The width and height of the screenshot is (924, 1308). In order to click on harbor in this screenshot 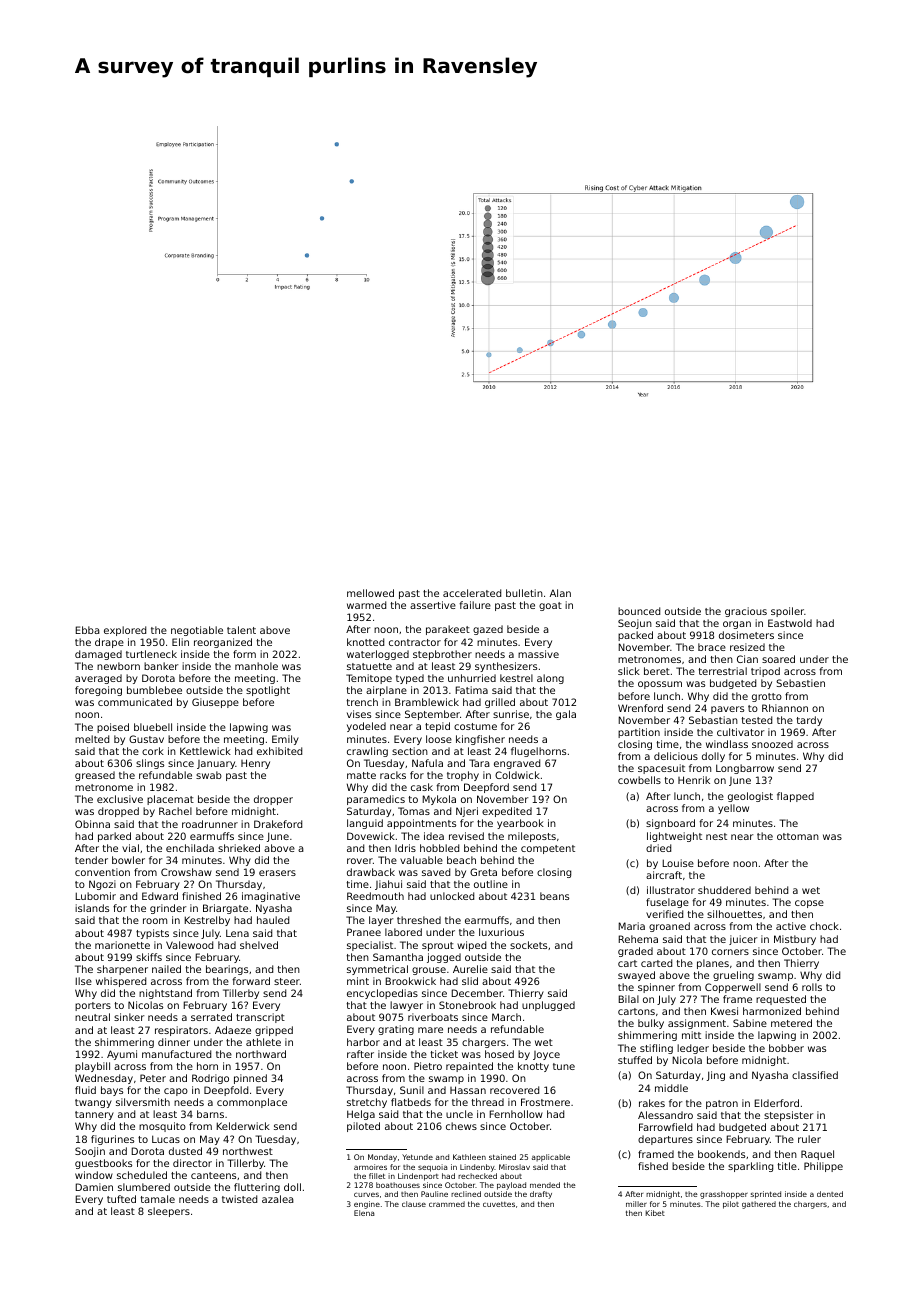, I will do `click(363, 1042)`.
